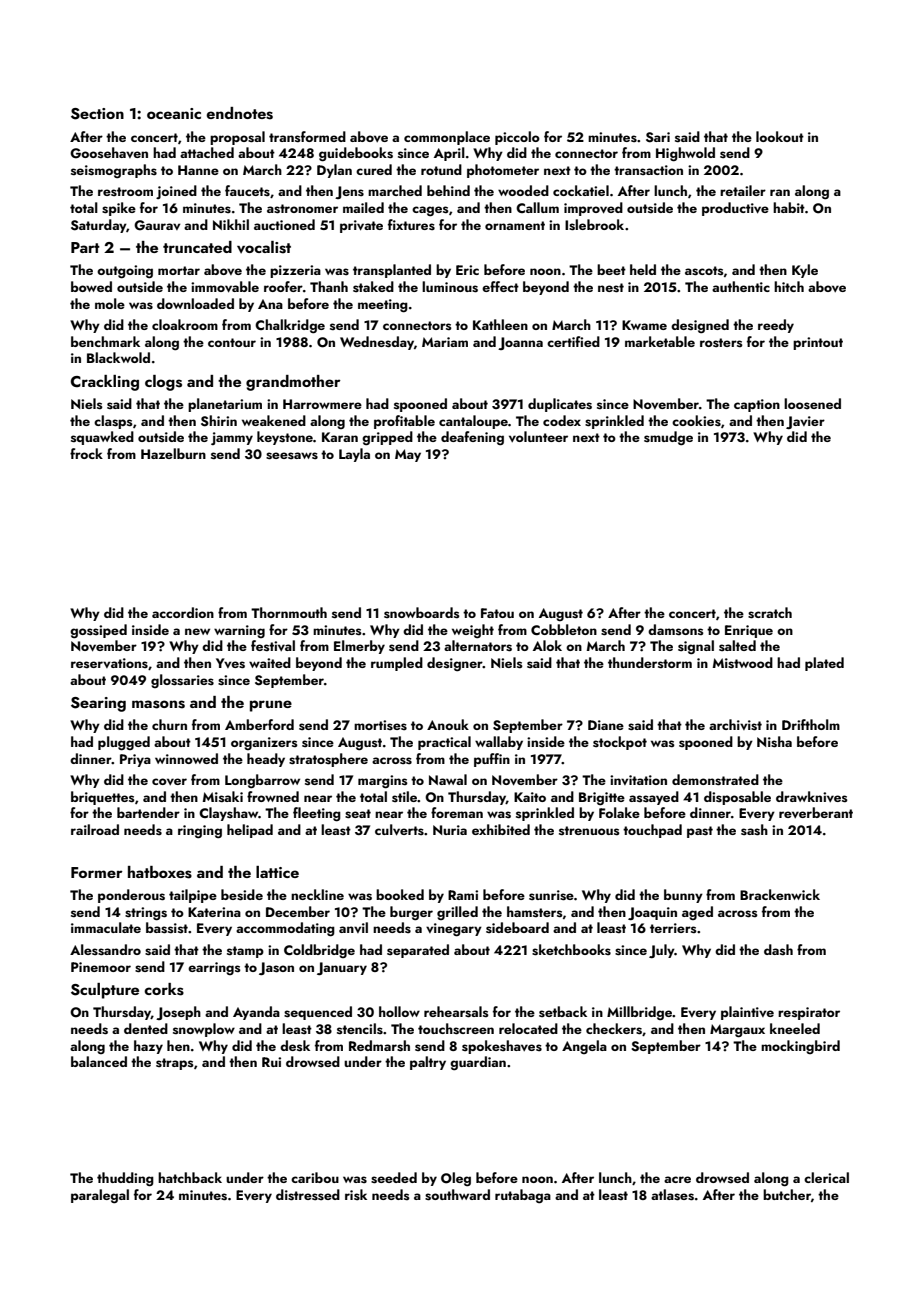 The height and width of the page is (1308, 924). I want to click on lookout, so click(780, 136).
